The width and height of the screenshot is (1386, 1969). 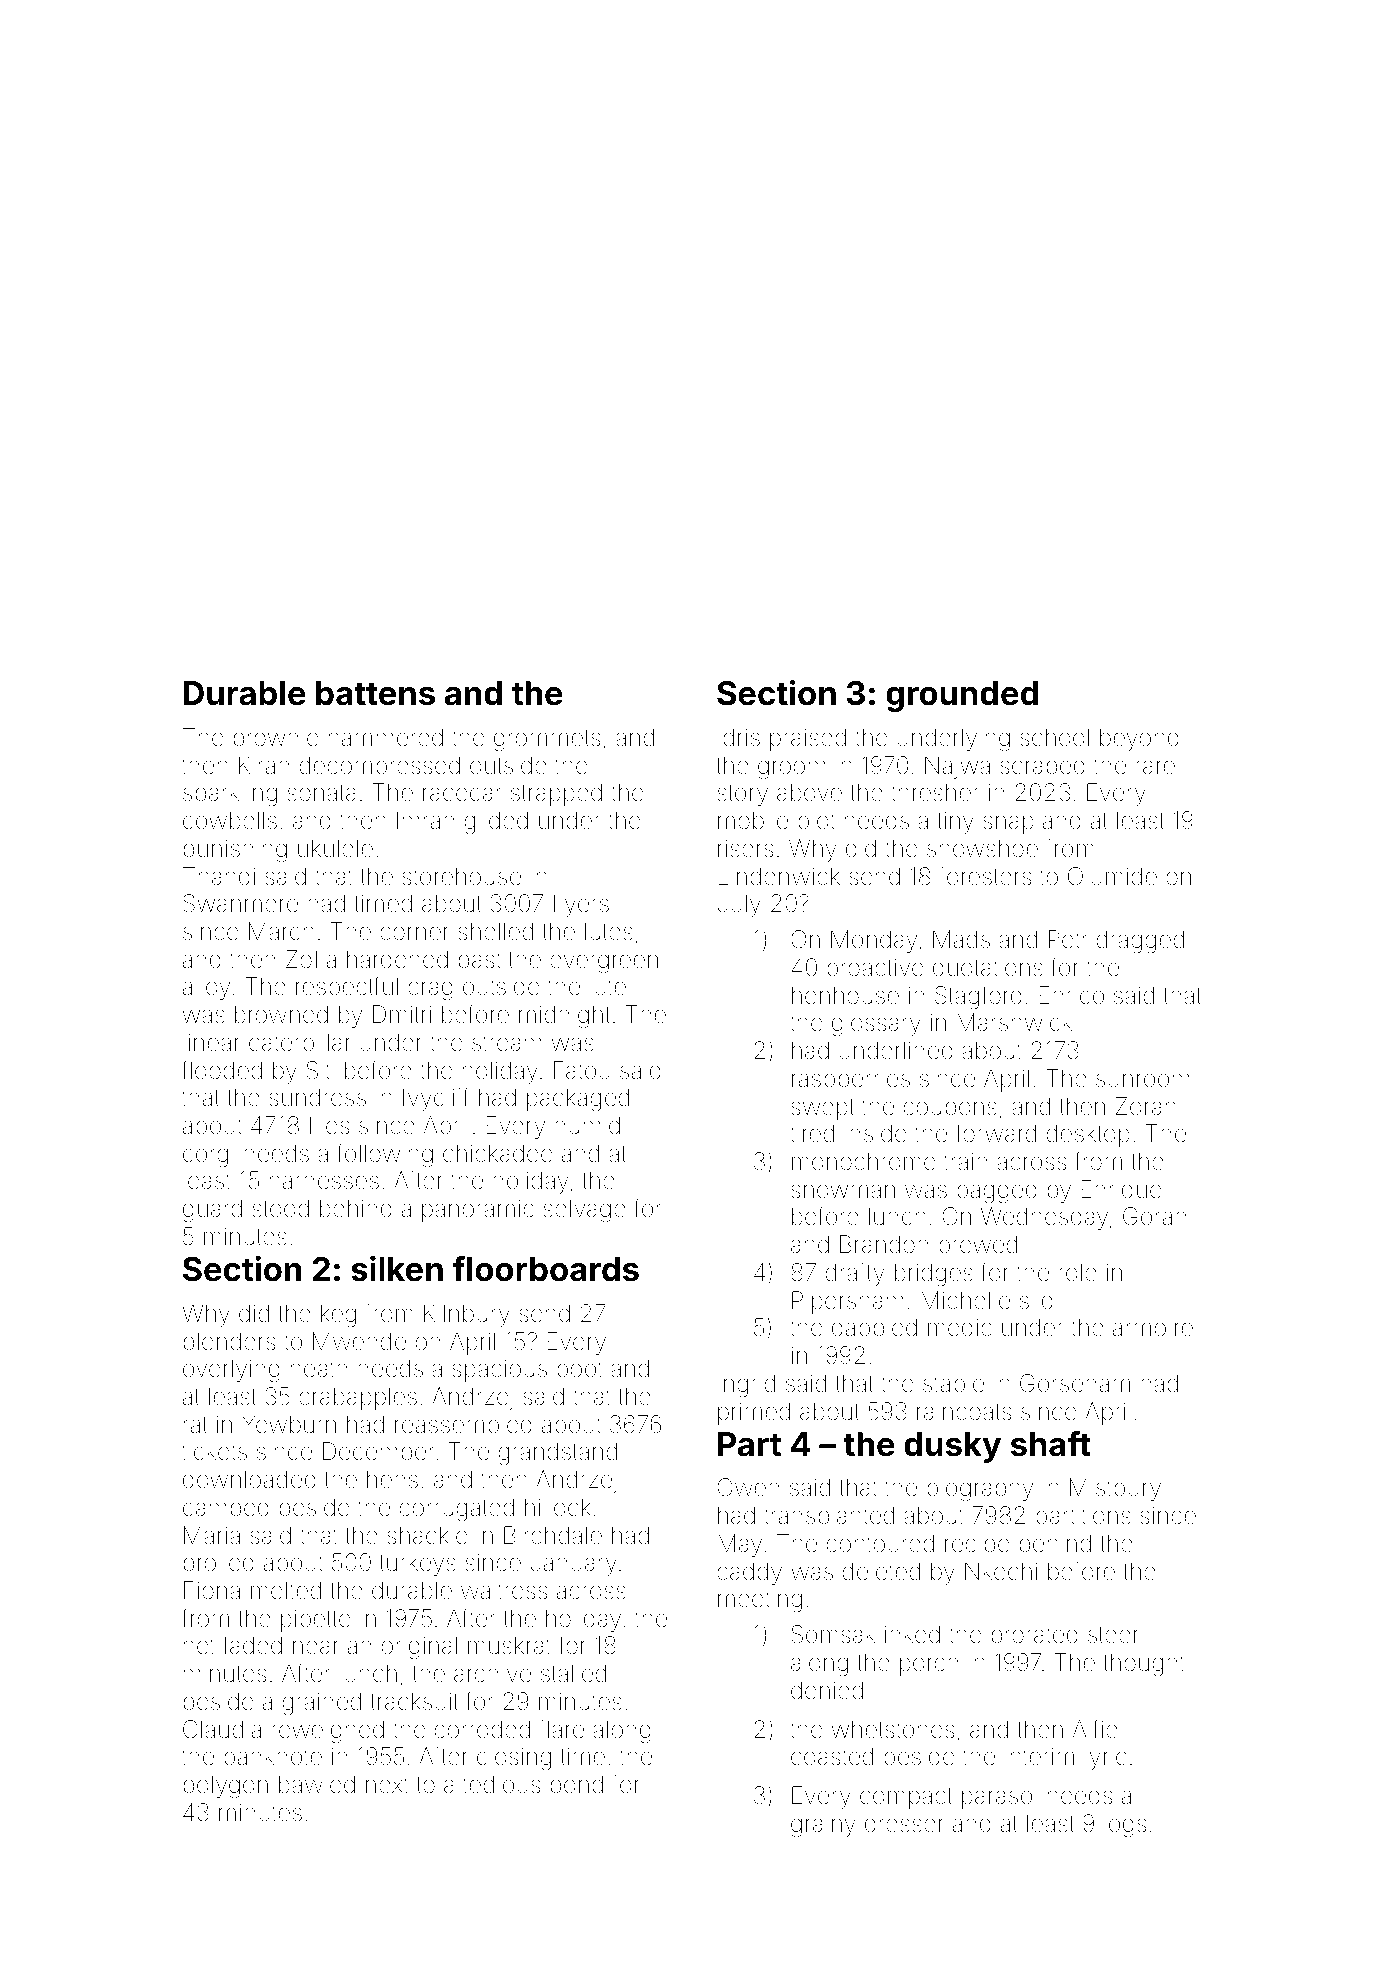 What do you see at coordinates (212, 1210) in the screenshot?
I see `guard` at bounding box center [212, 1210].
